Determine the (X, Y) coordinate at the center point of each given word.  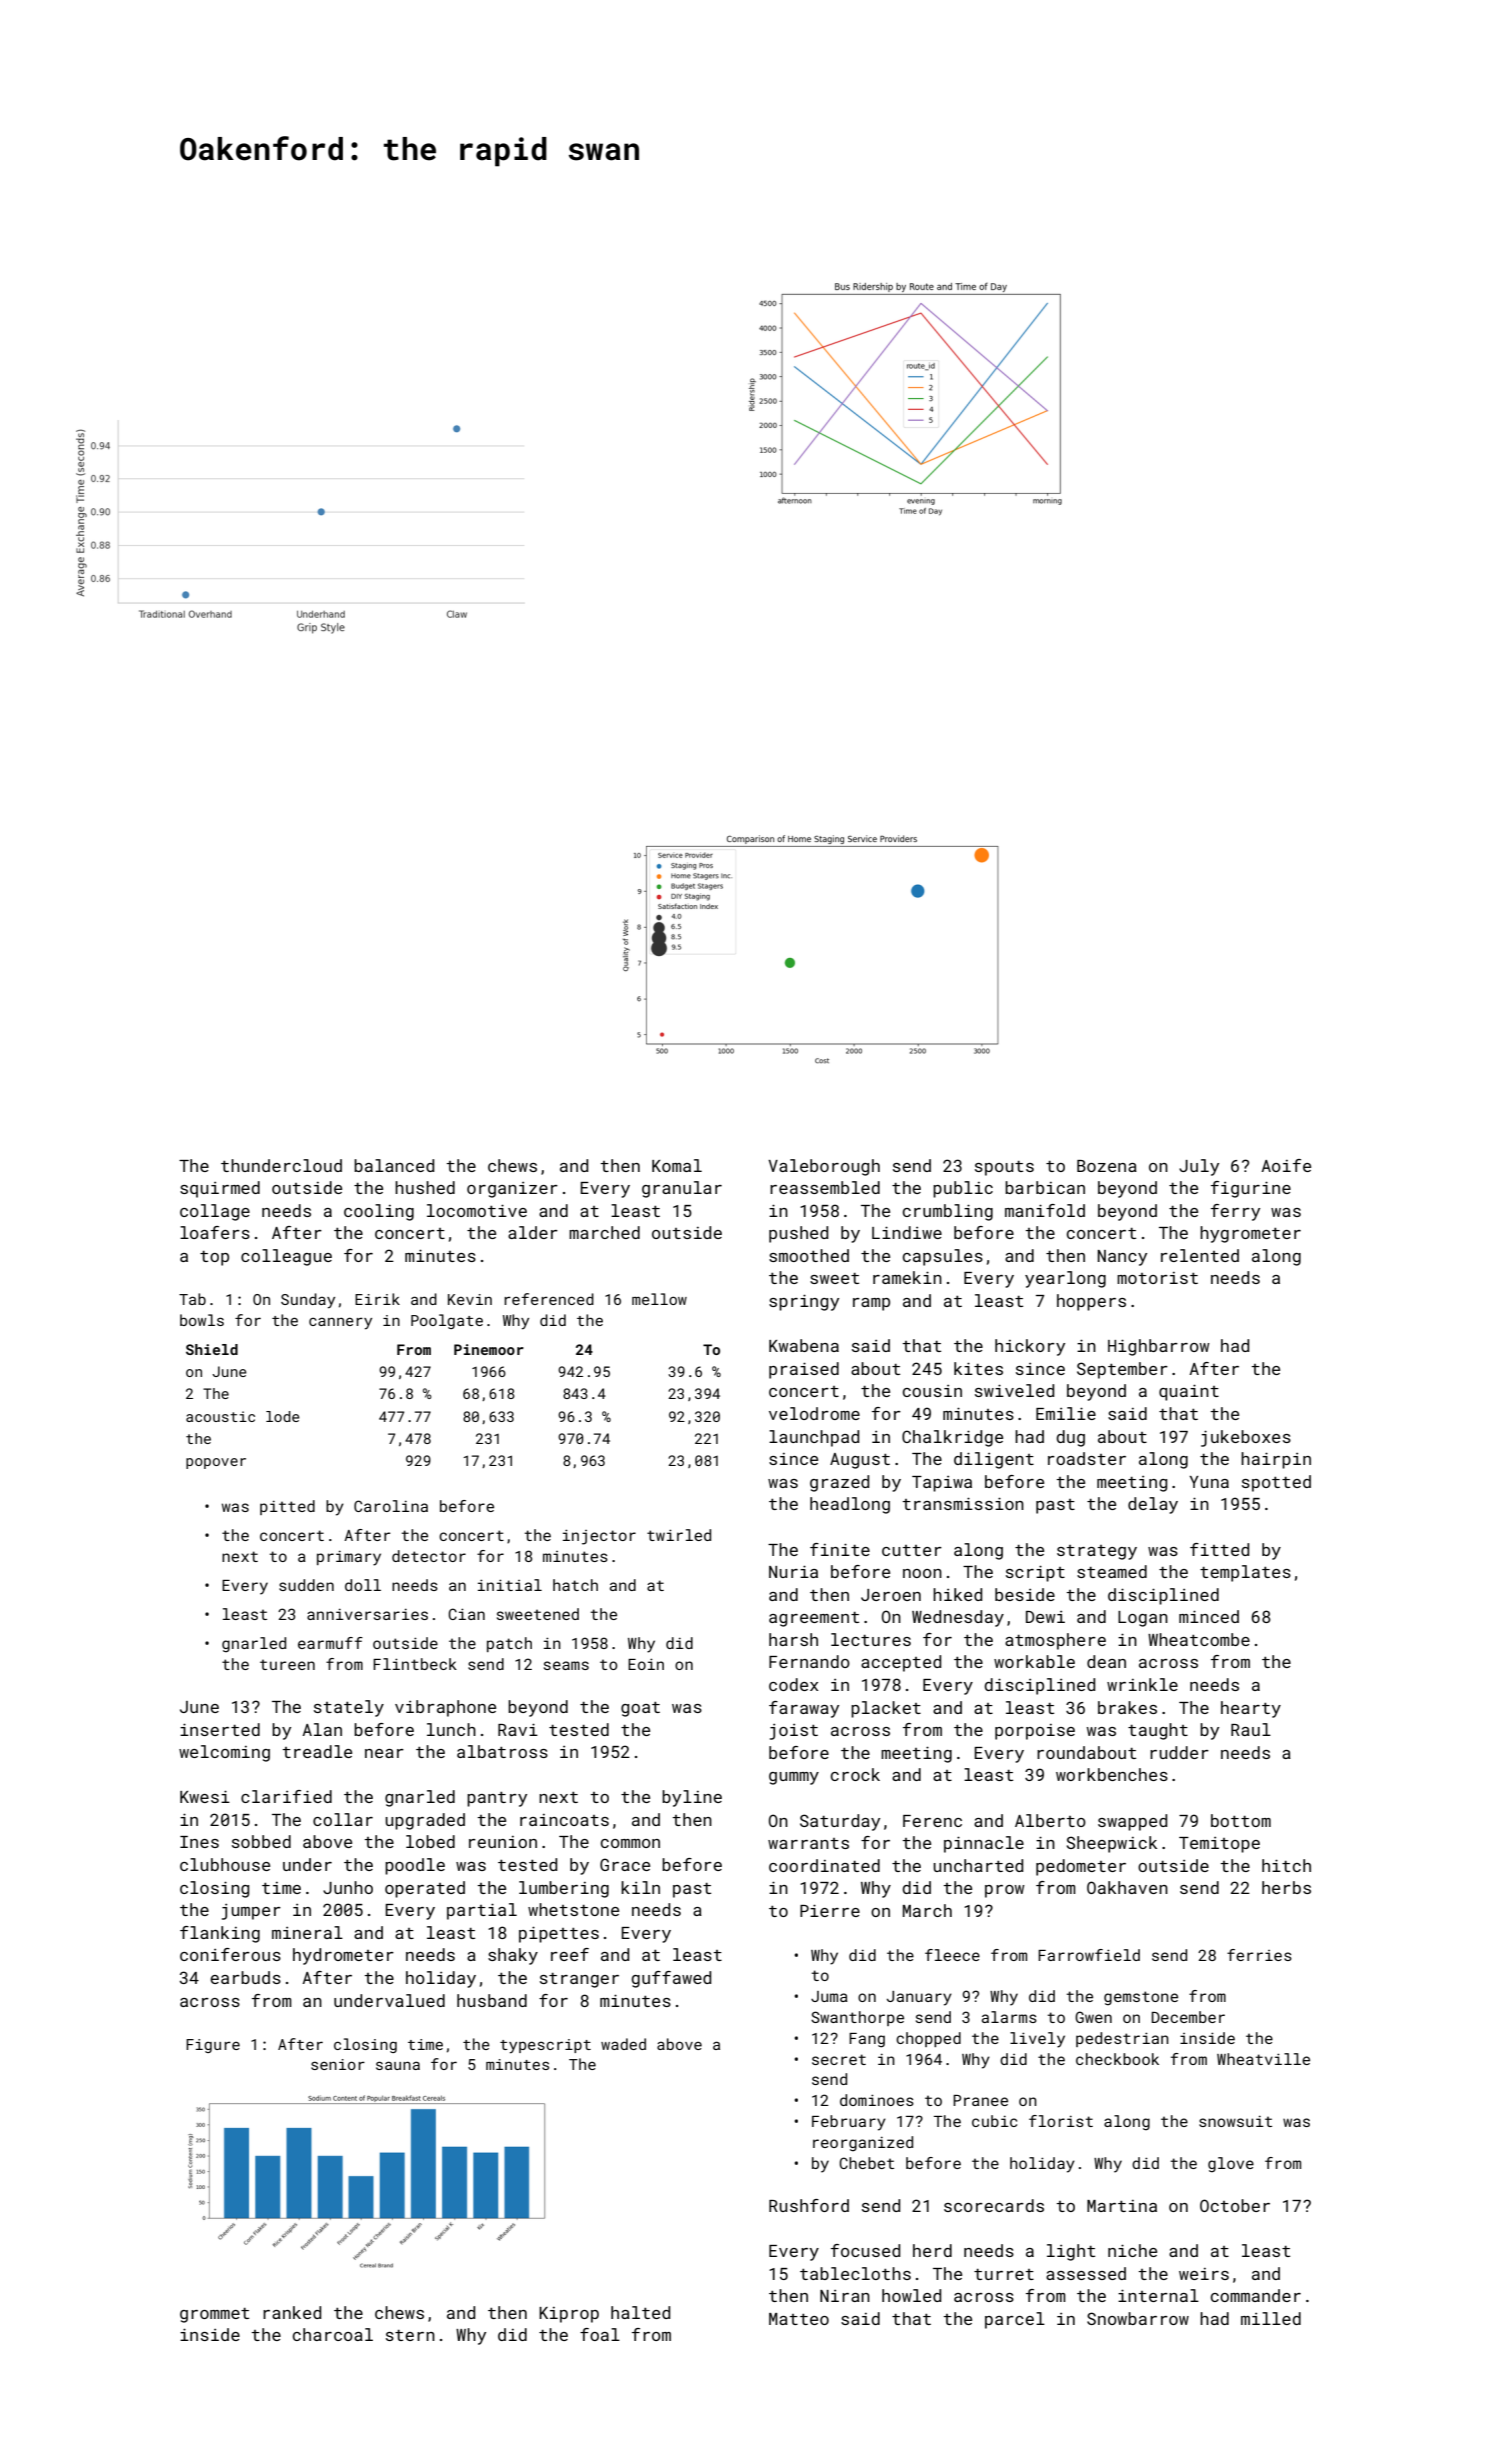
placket (886, 1709)
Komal (677, 1165)
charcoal (333, 2334)
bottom (1241, 1820)
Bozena (1107, 1166)
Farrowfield (1089, 1955)
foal (600, 2334)
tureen (287, 1664)
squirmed (220, 1189)
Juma (829, 1996)
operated (425, 1889)
